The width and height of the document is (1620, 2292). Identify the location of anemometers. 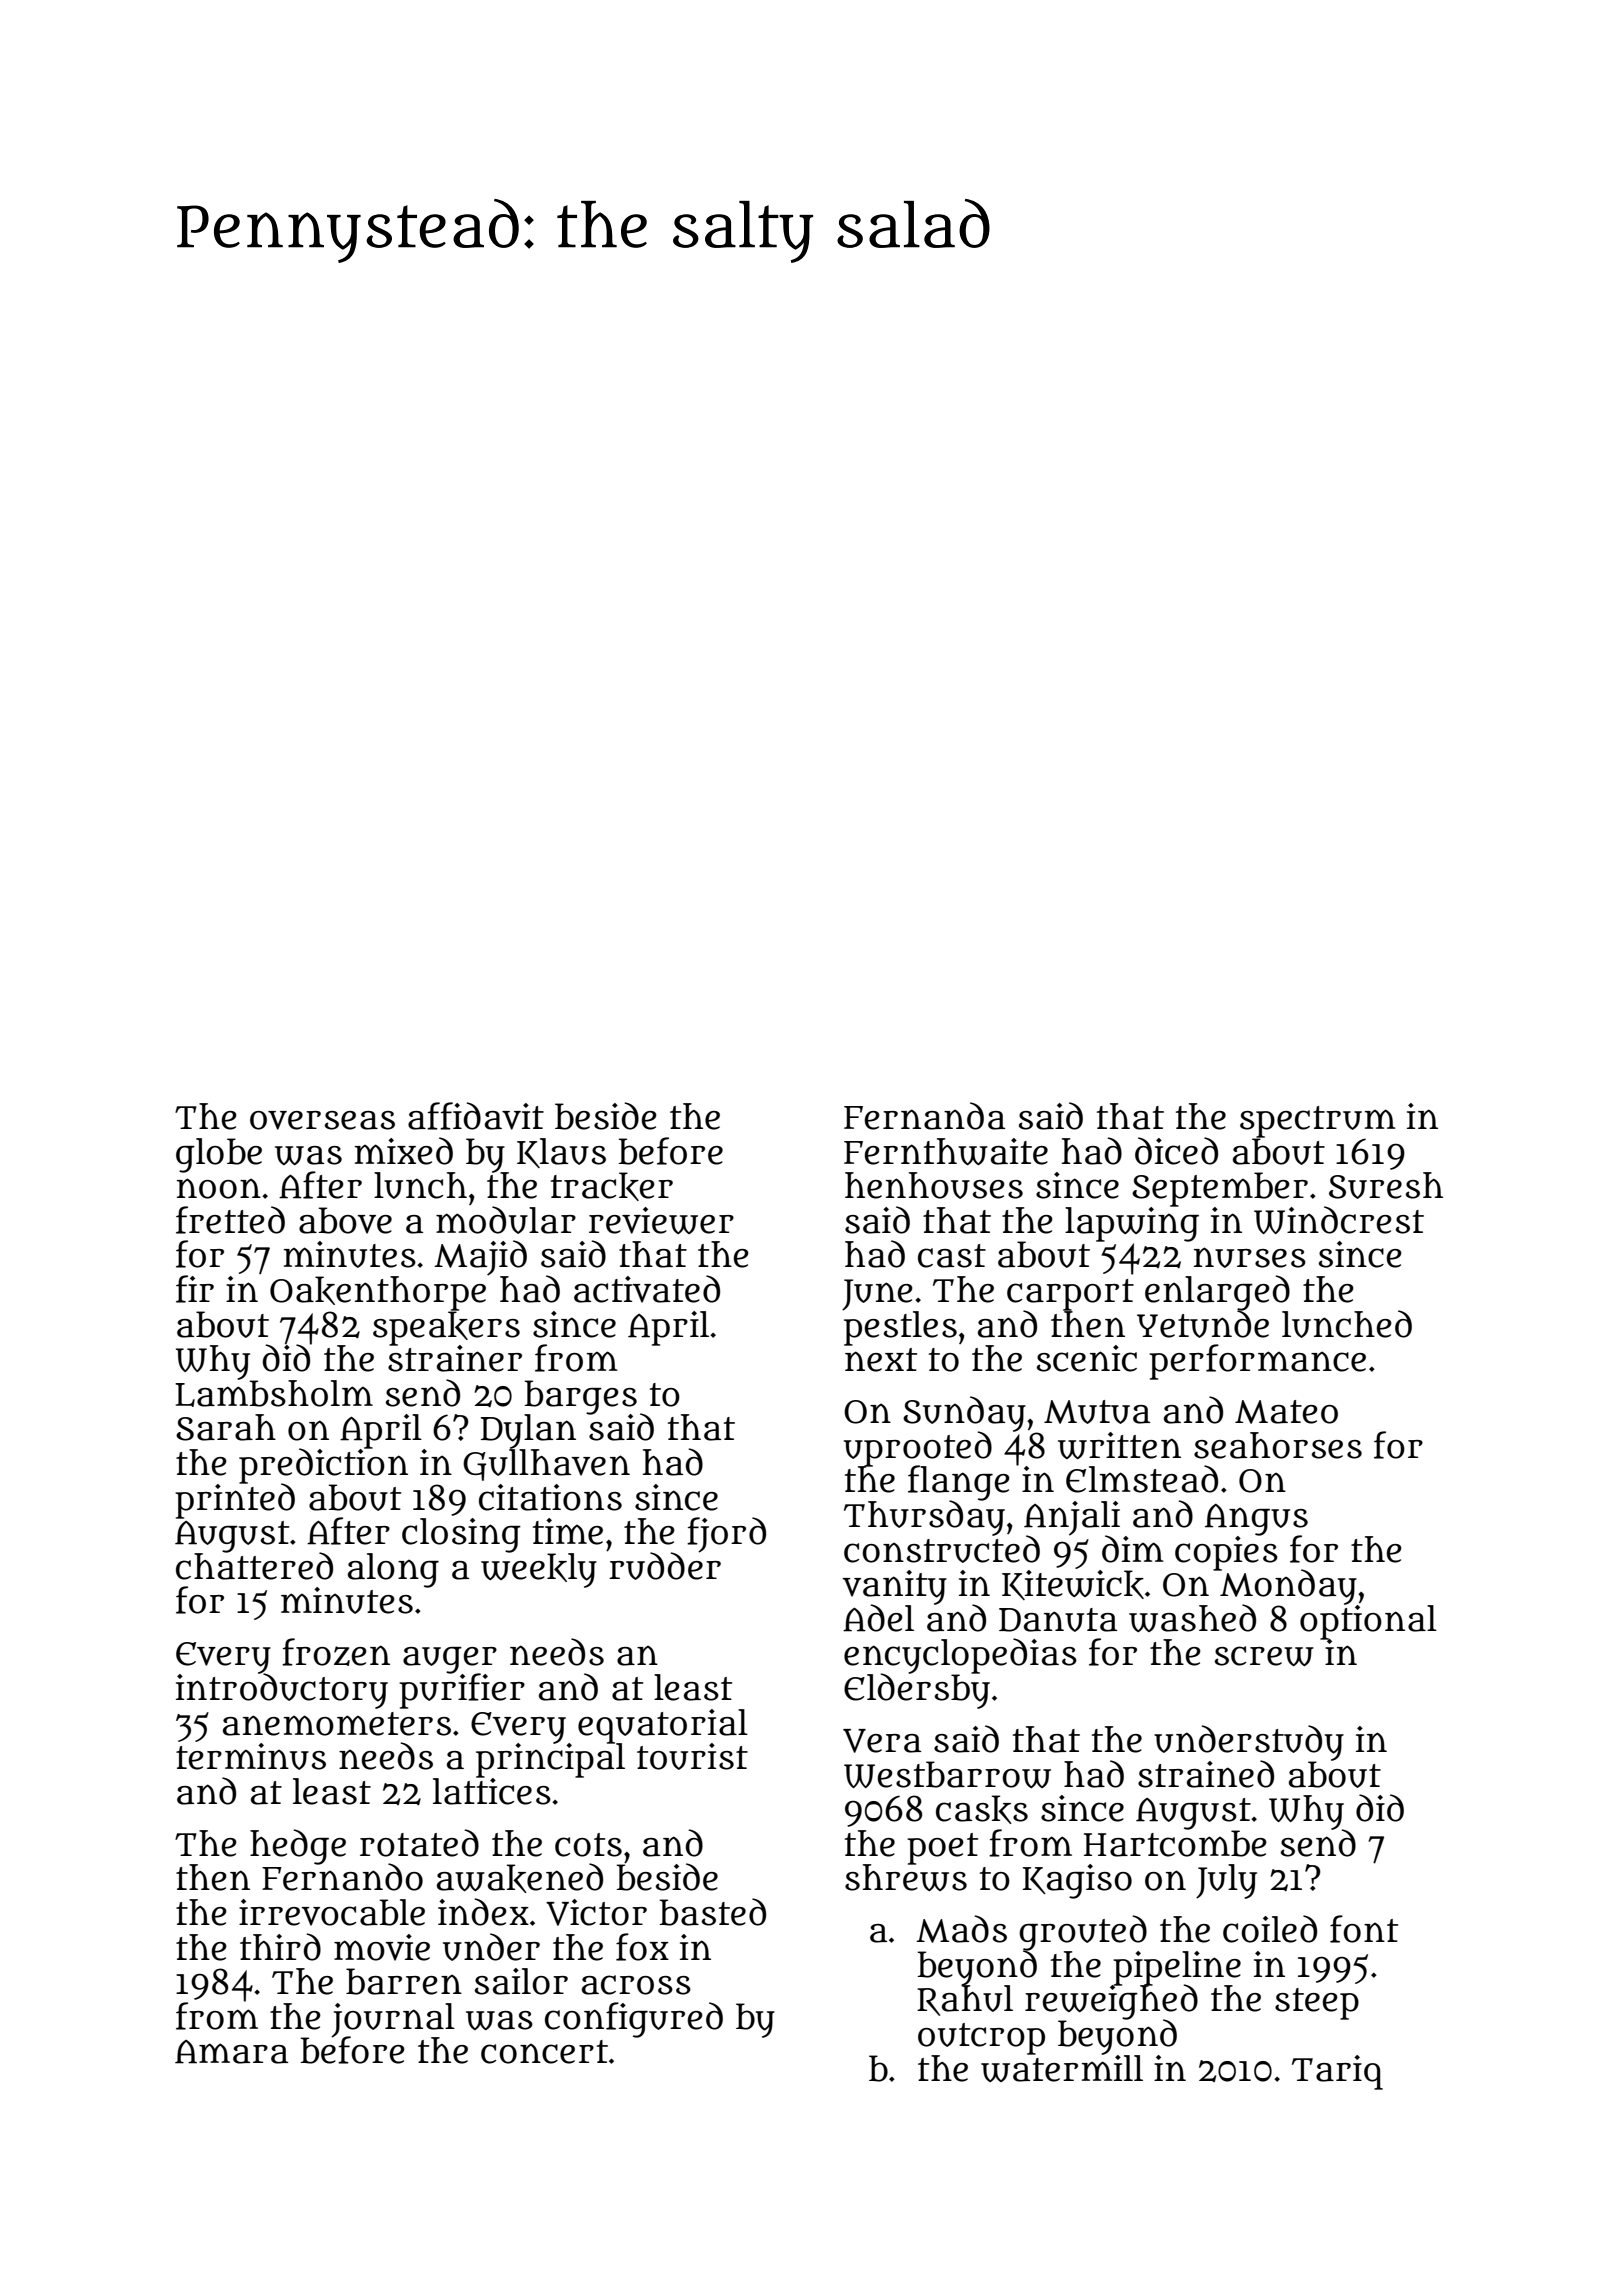
(337, 1724).
